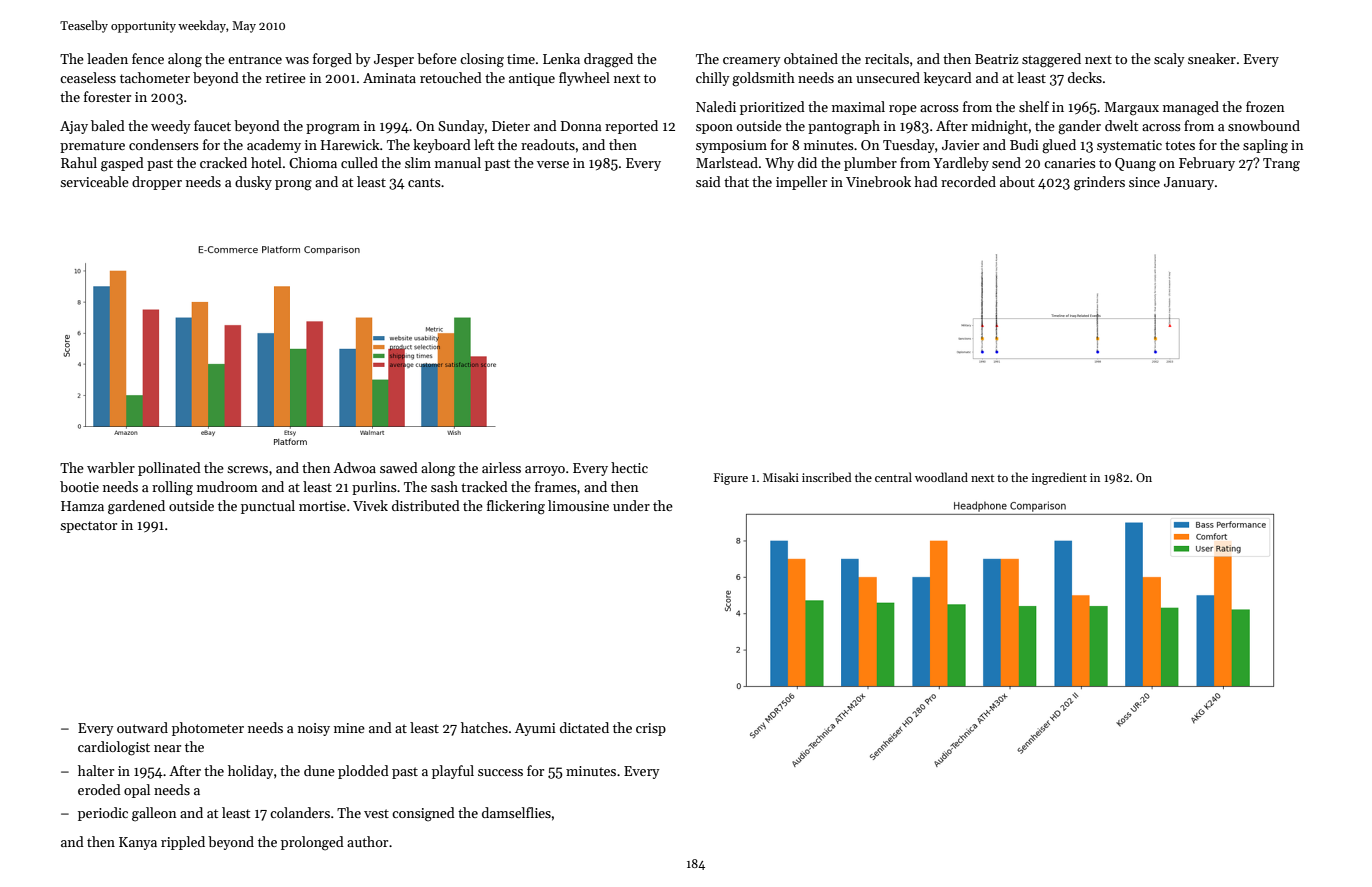  I want to click on dictated, so click(584, 727).
